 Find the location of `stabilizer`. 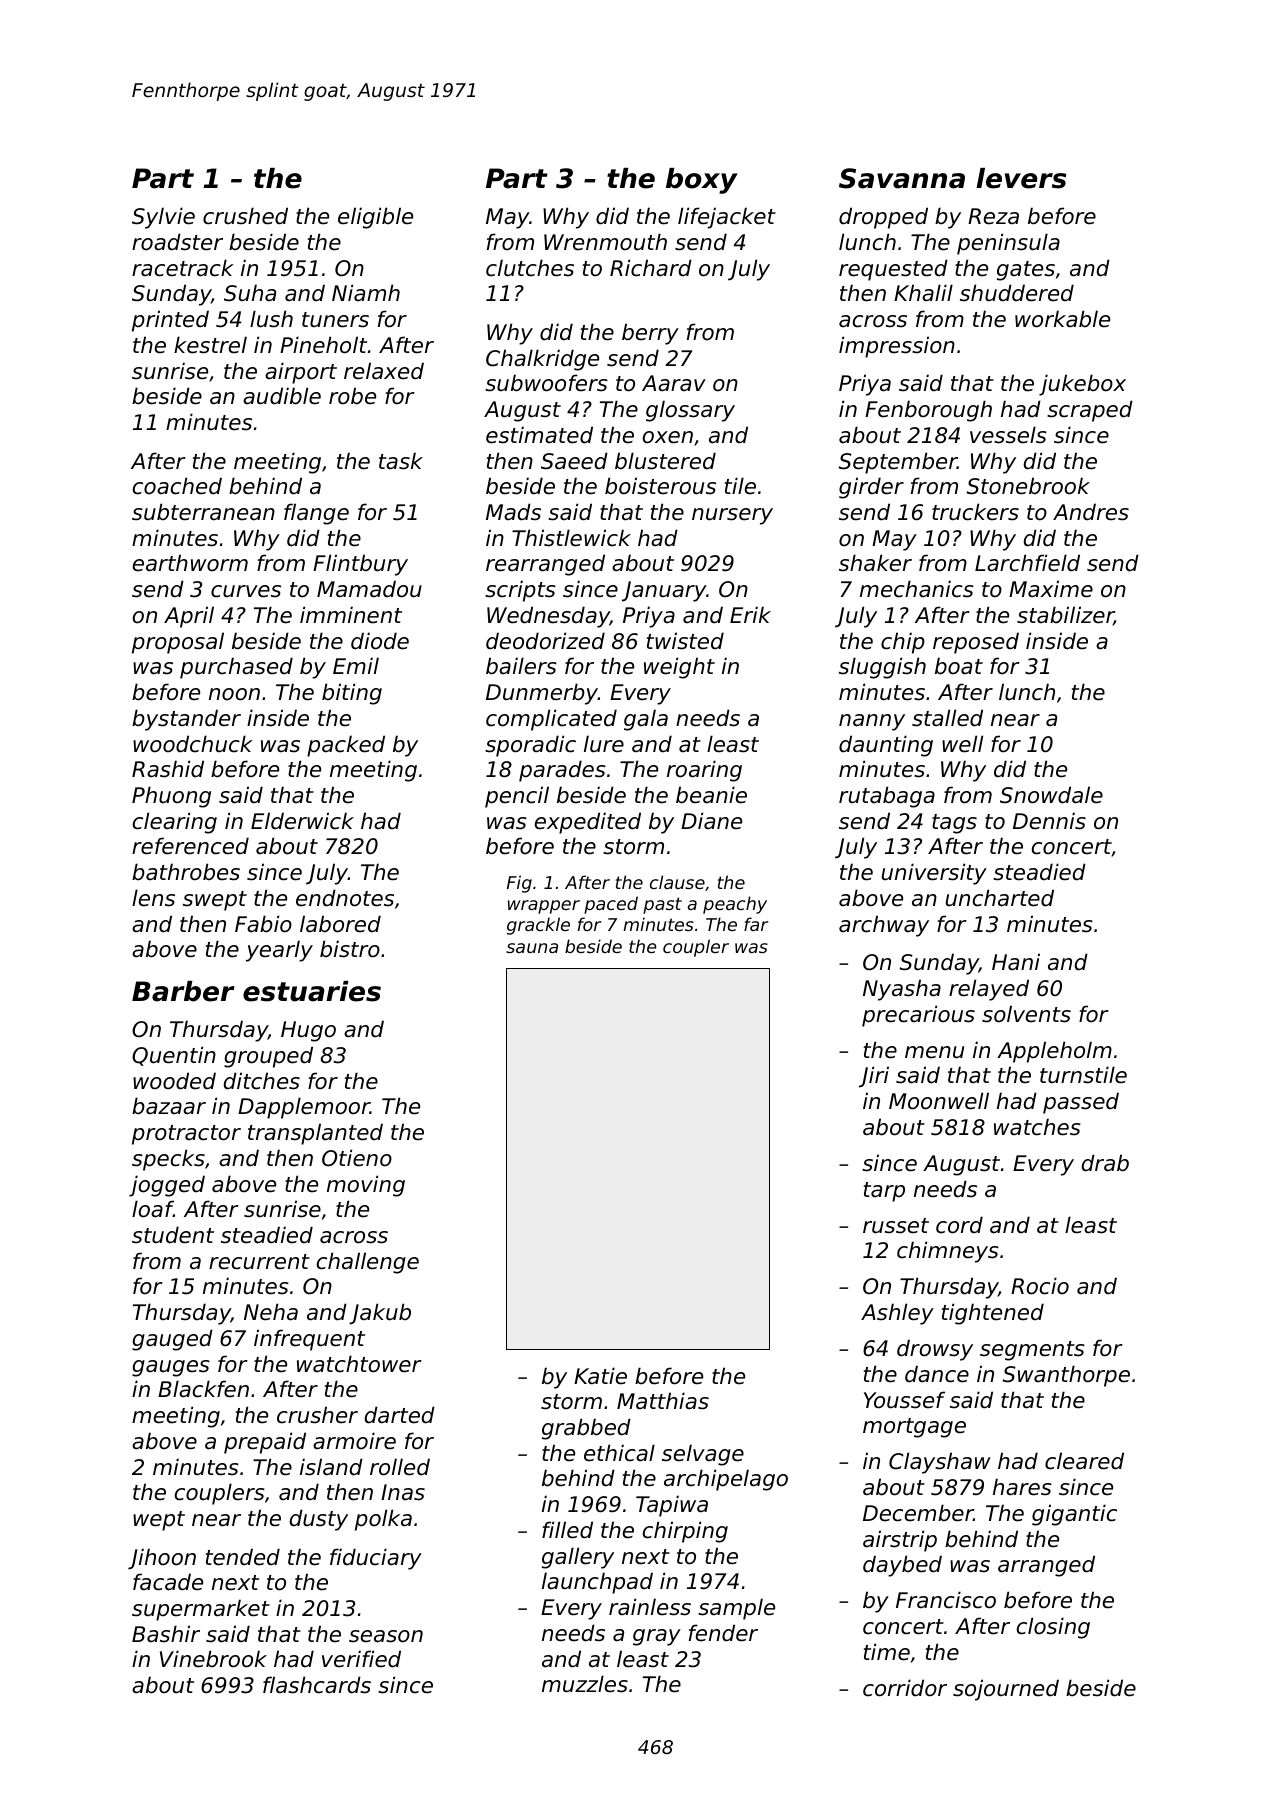

stabilizer is located at coordinates (1065, 616).
